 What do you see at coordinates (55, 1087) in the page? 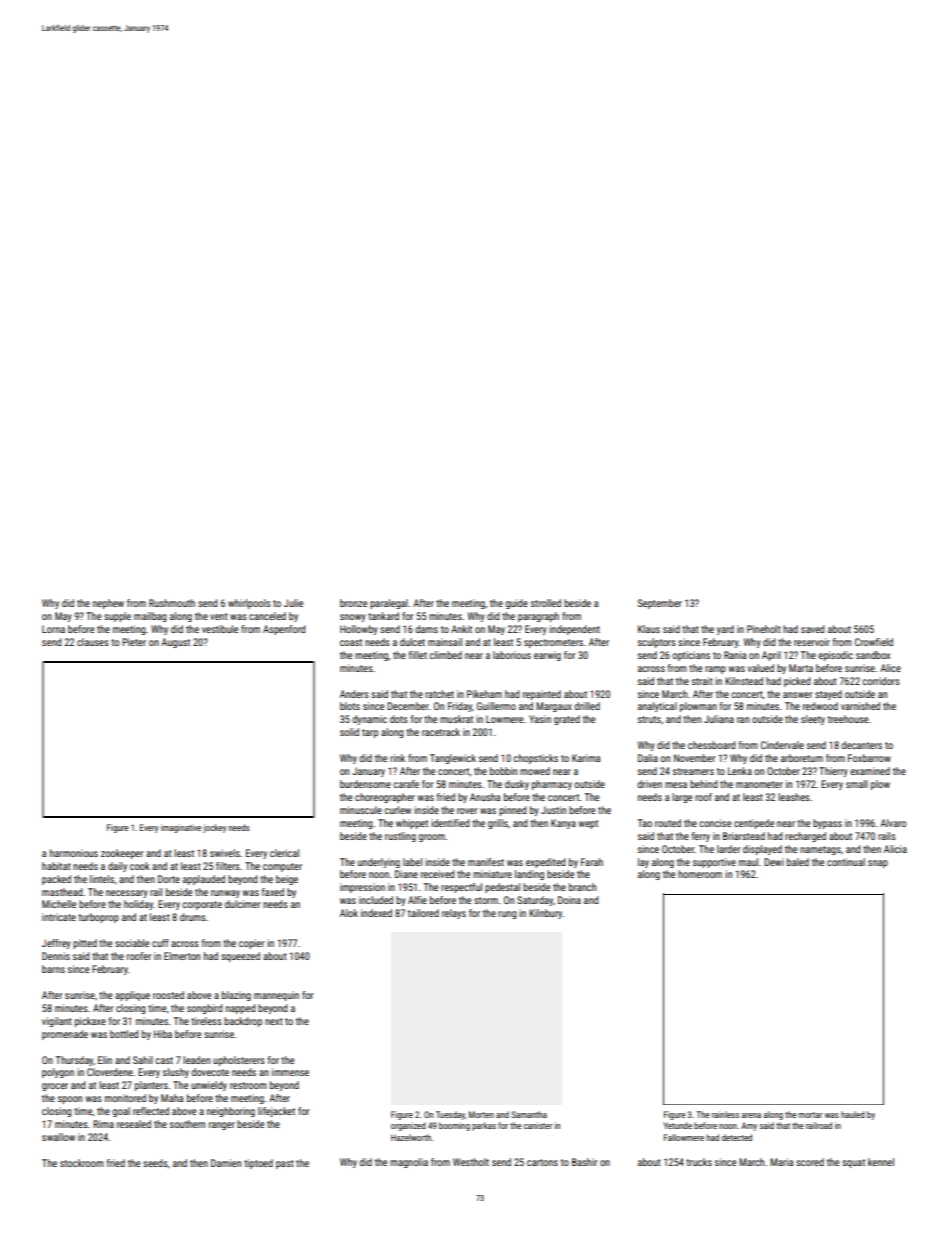
I see `grocer` at bounding box center [55, 1087].
